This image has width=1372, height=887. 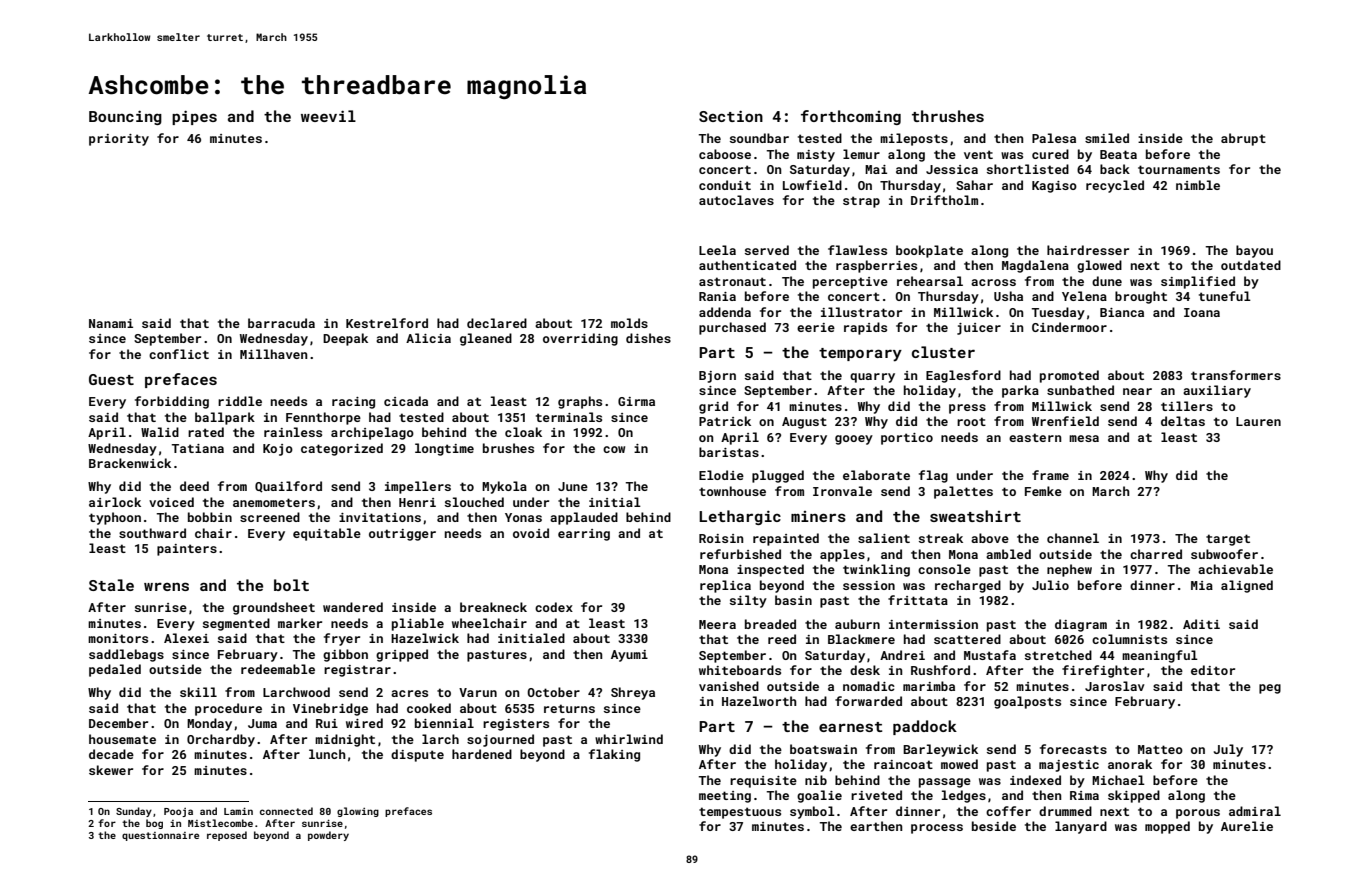 What do you see at coordinates (554, 607) in the image?
I see `codex` at bounding box center [554, 607].
